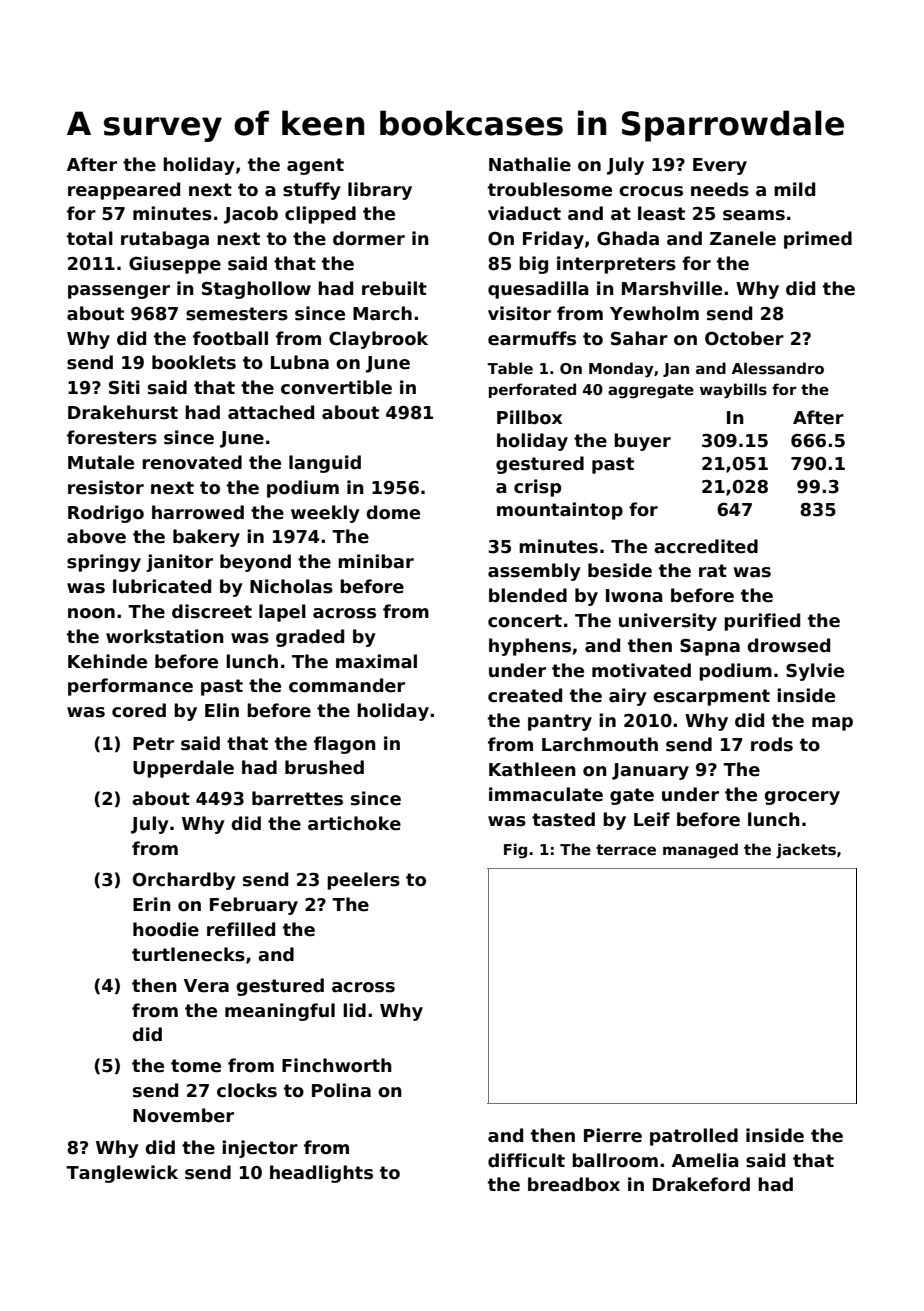 The image size is (924, 1311). Describe the element at coordinates (255, 563) in the document. I see `beyond` at that location.
